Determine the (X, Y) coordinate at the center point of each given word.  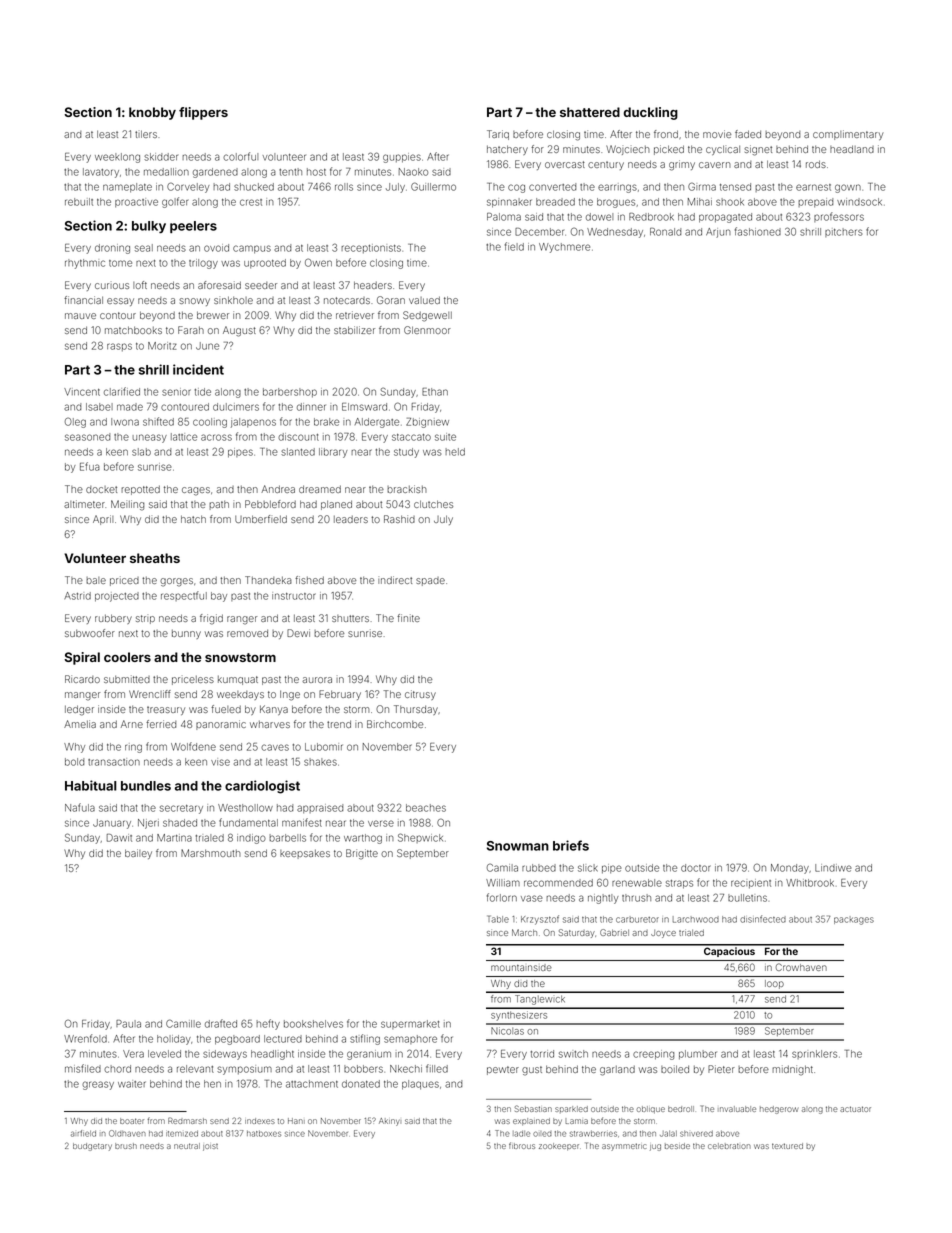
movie (717, 134)
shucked (254, 187)
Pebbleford (270, 504)
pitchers (843, 232)
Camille (183, 1023)
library (333, 453)
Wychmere (564, 248)
